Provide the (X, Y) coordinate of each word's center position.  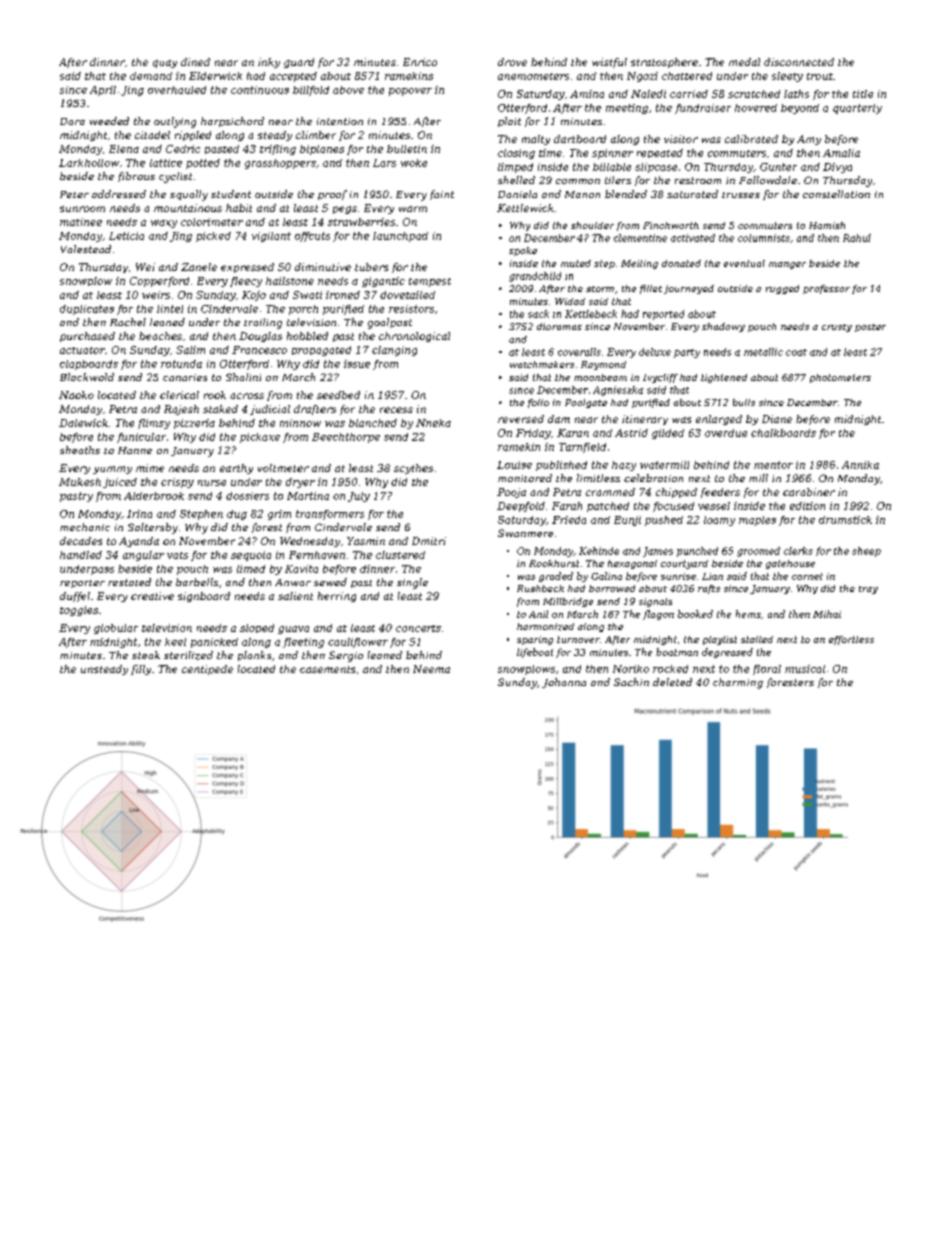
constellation (836, 194)
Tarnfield (582, 448)
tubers (371, 267)
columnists (764, 238)
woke (414, 163)
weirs (156, 295)
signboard (204, 597)
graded (556, 577)
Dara (72, 121)
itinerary (645, 420)
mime (150, 468)
